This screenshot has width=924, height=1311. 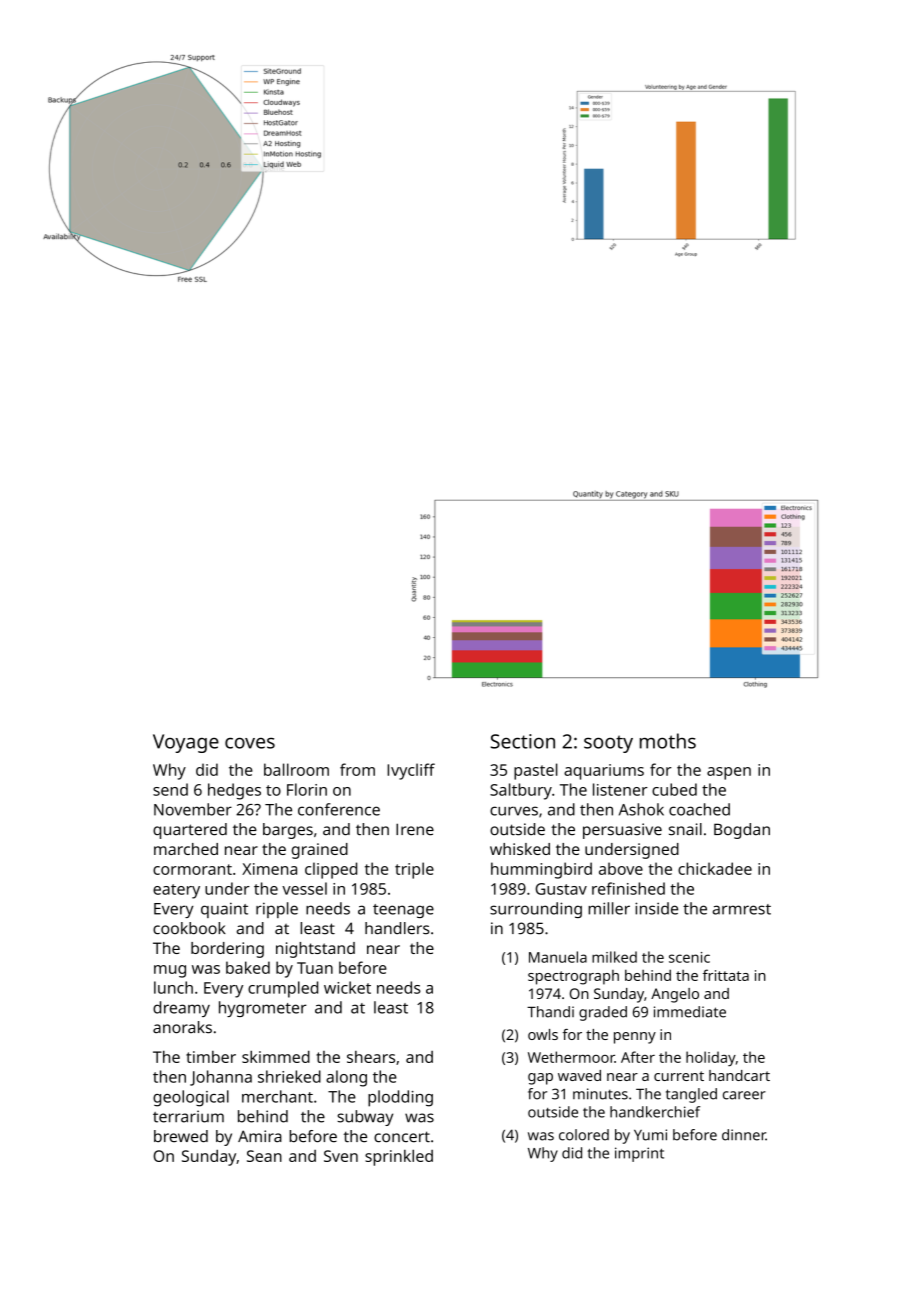 What do you see at coordinates (186, 743) in the screenshot?
I see `Voyage` at bounding box center [186, 743].
